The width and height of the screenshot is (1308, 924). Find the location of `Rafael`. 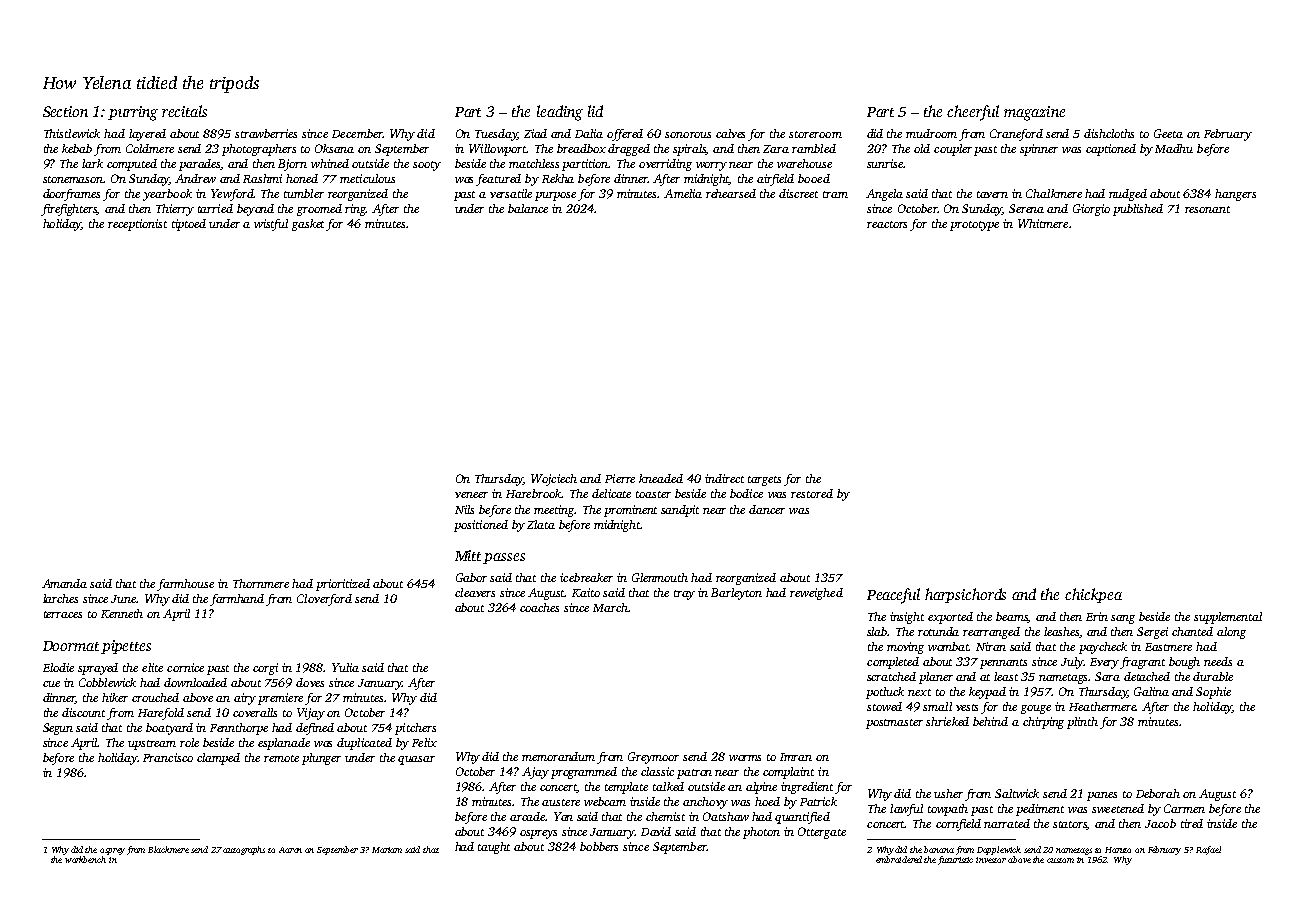

Rafael is located at coordinates (1208, 850).
